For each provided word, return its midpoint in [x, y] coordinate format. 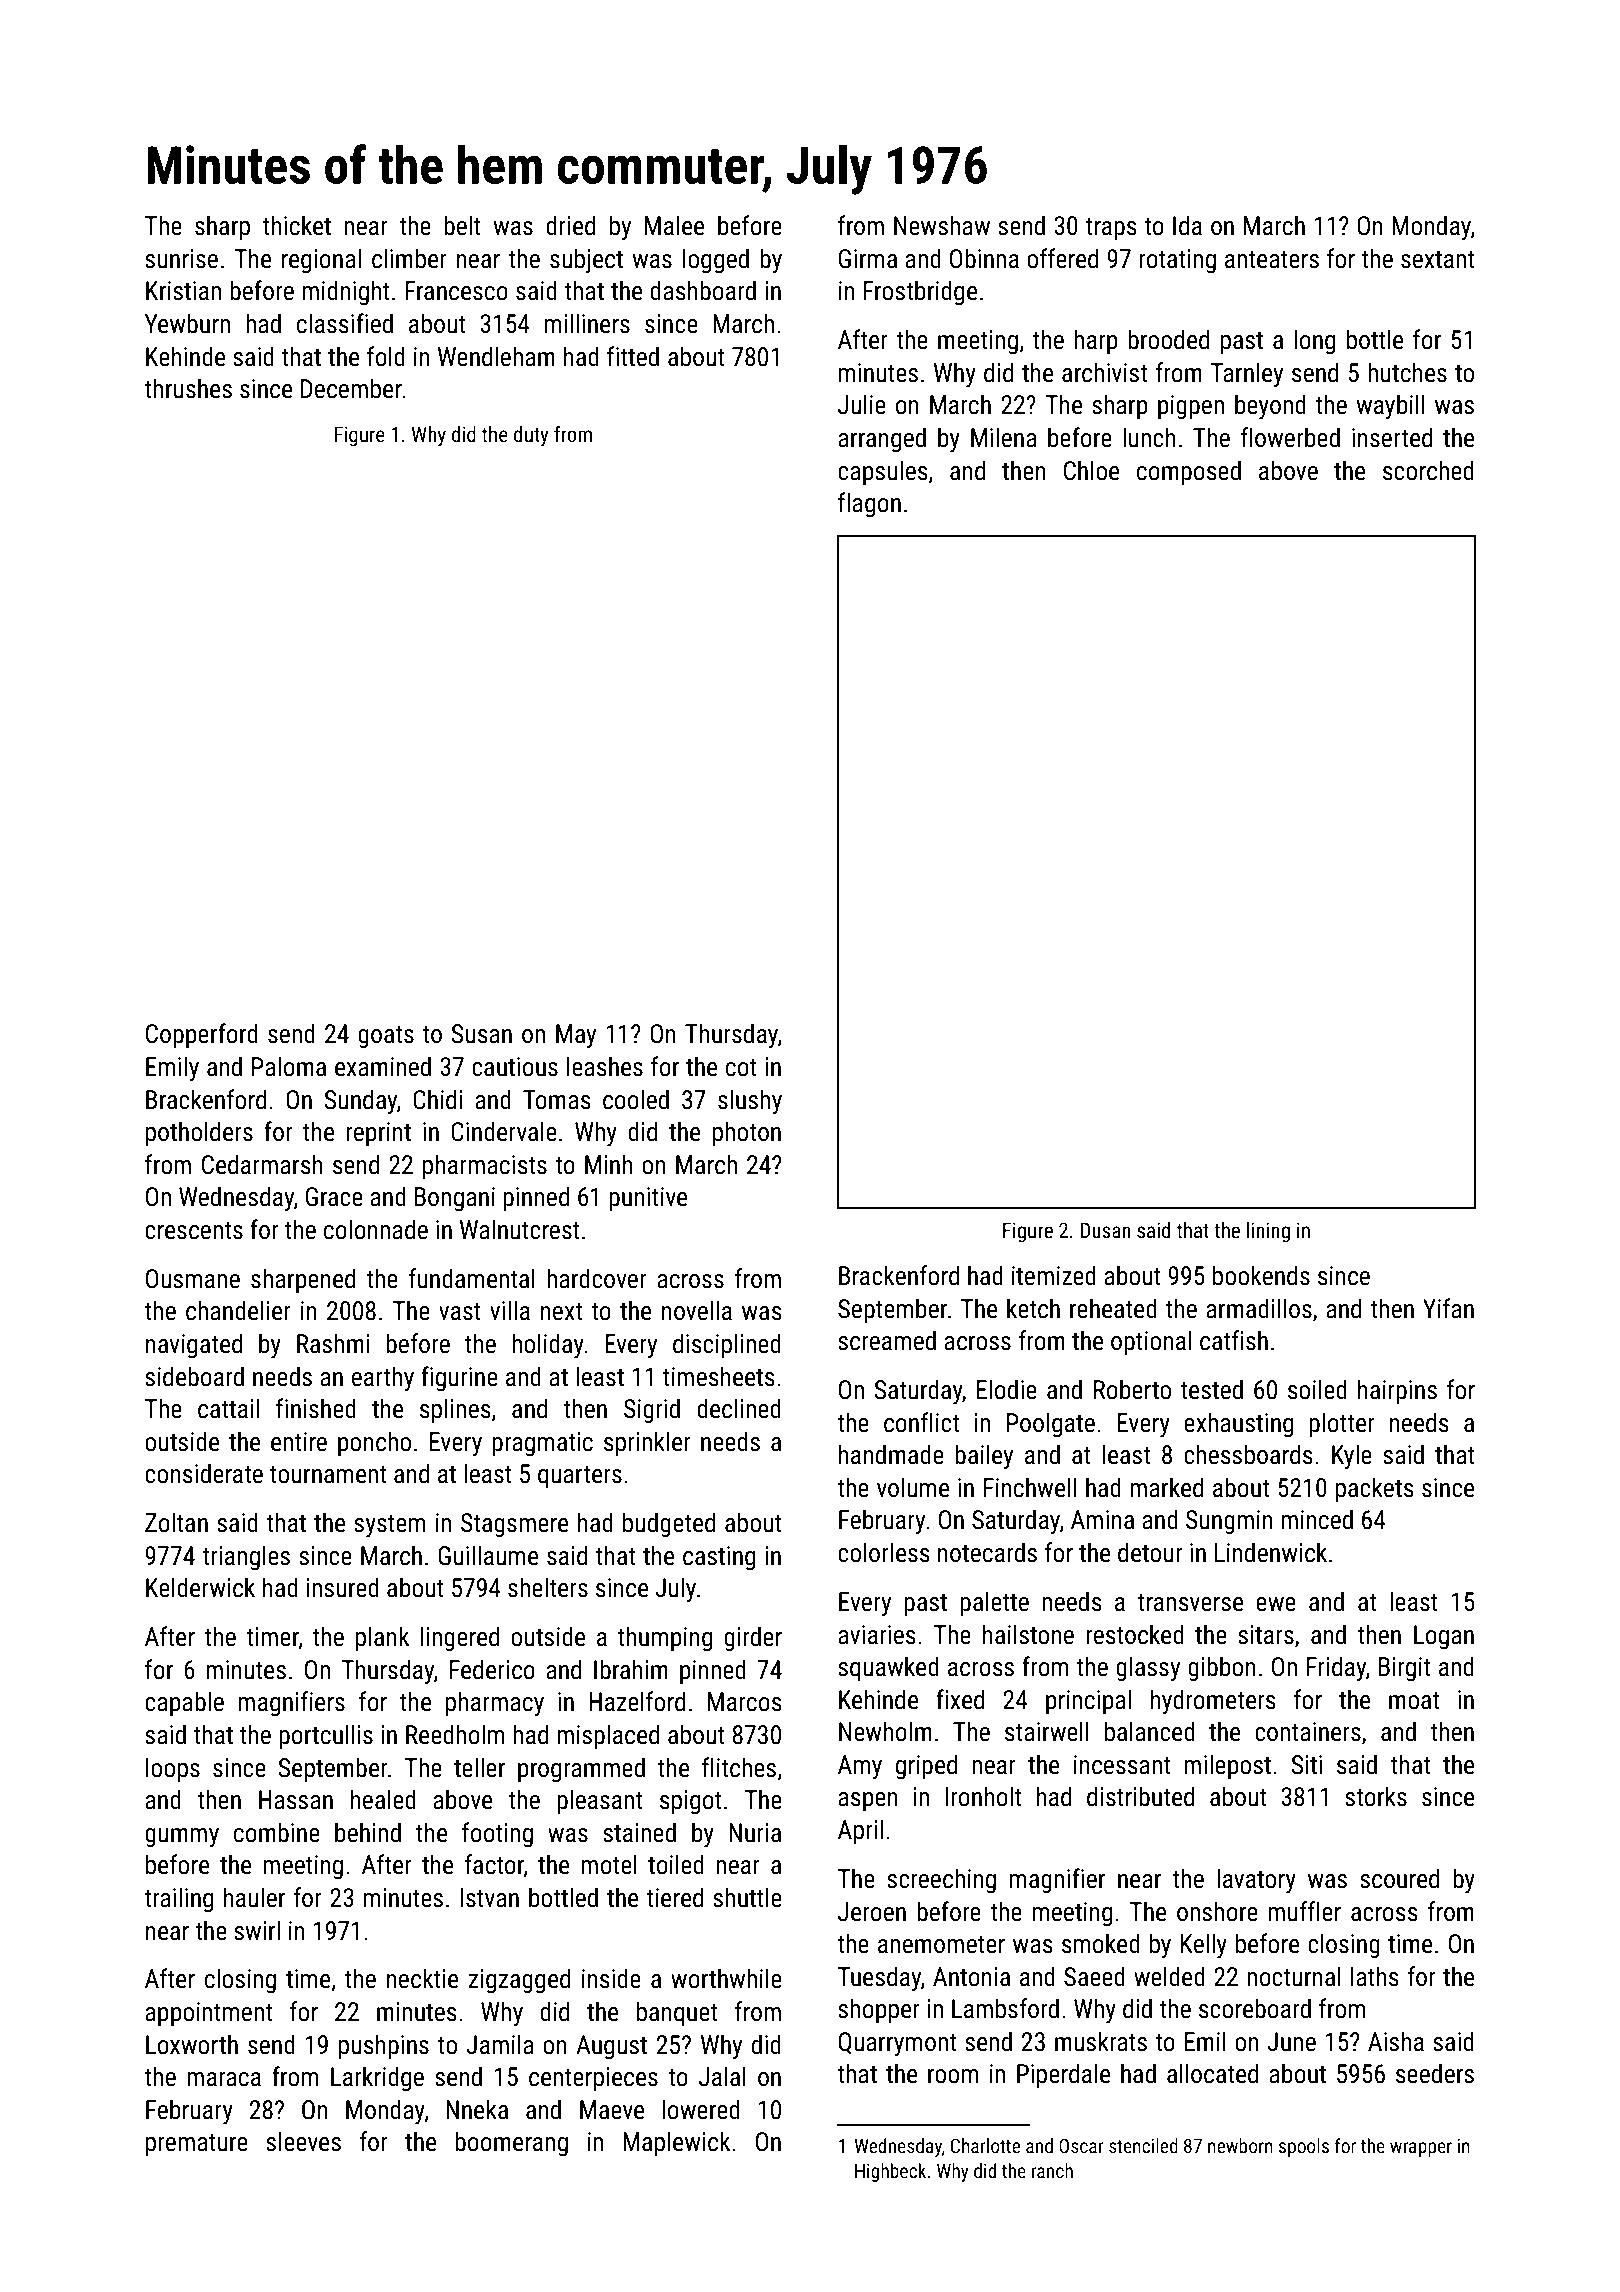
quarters [580, 1477]
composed [1189, 473]
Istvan [489, 1898]
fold [386, 356]
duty [531, 436]
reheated [1113, 1308]
